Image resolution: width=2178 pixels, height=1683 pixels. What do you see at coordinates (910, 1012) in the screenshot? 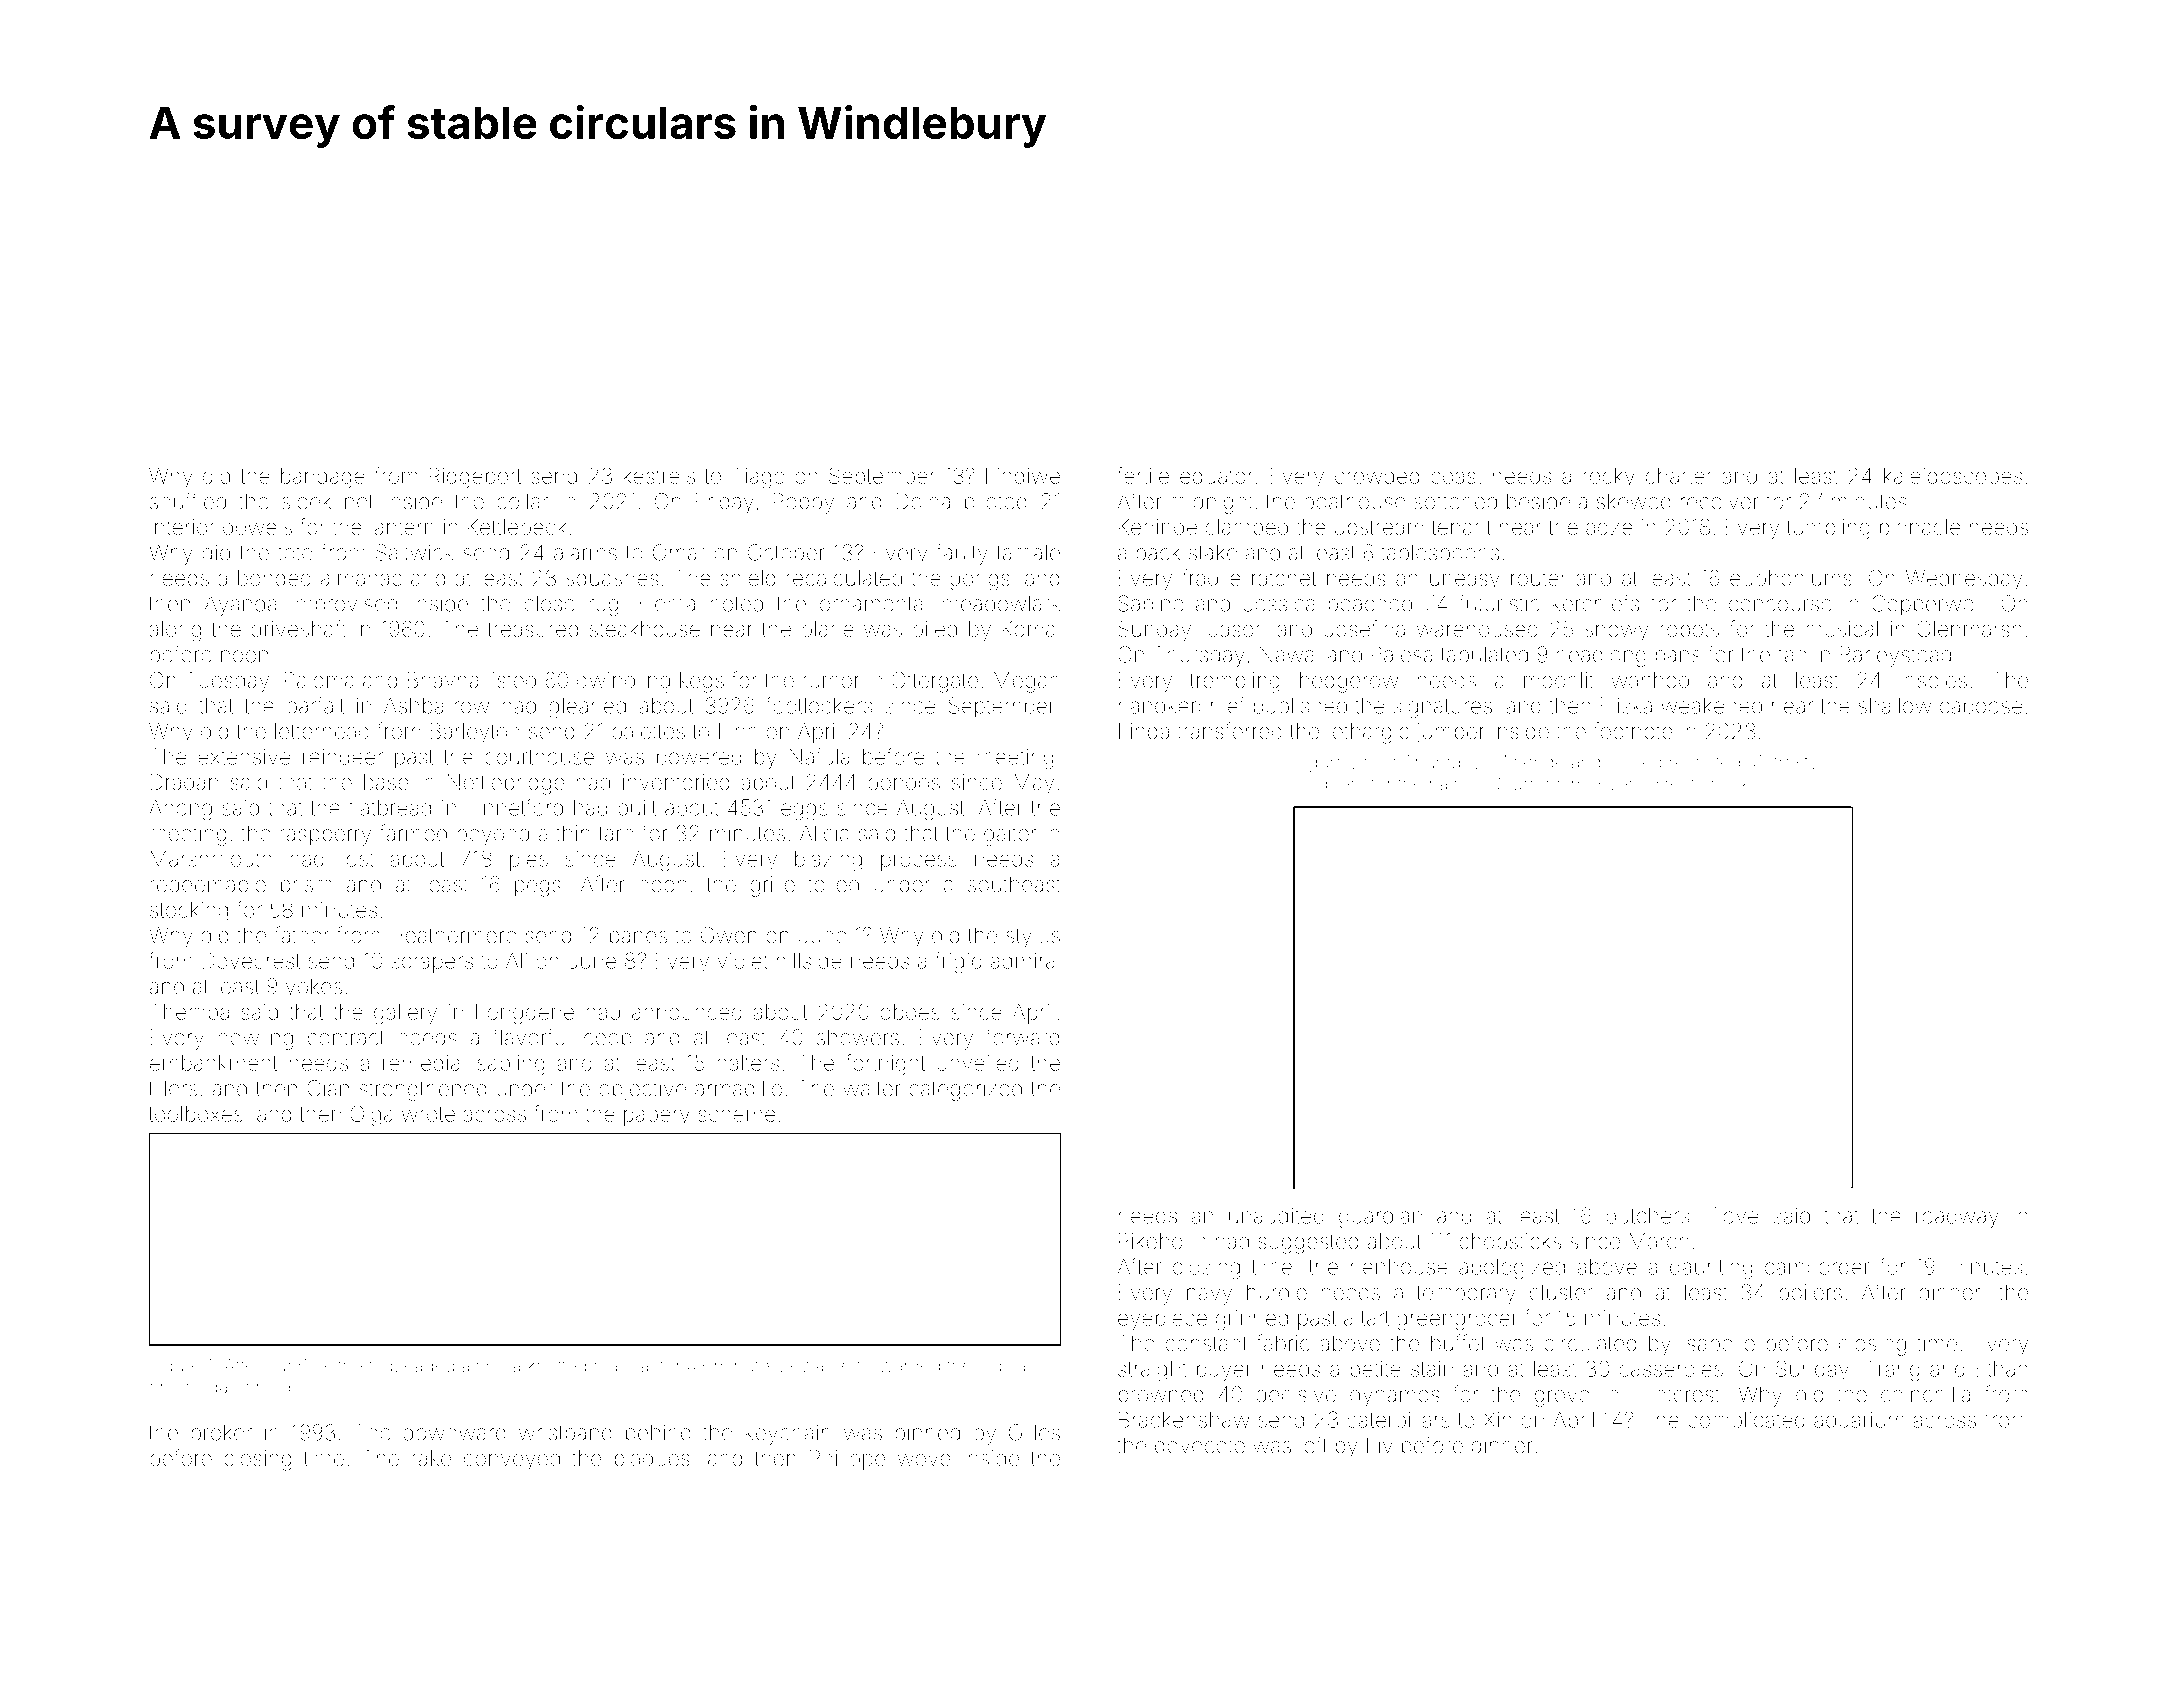
I see `oboes` at bounding box center [910, 1012].
